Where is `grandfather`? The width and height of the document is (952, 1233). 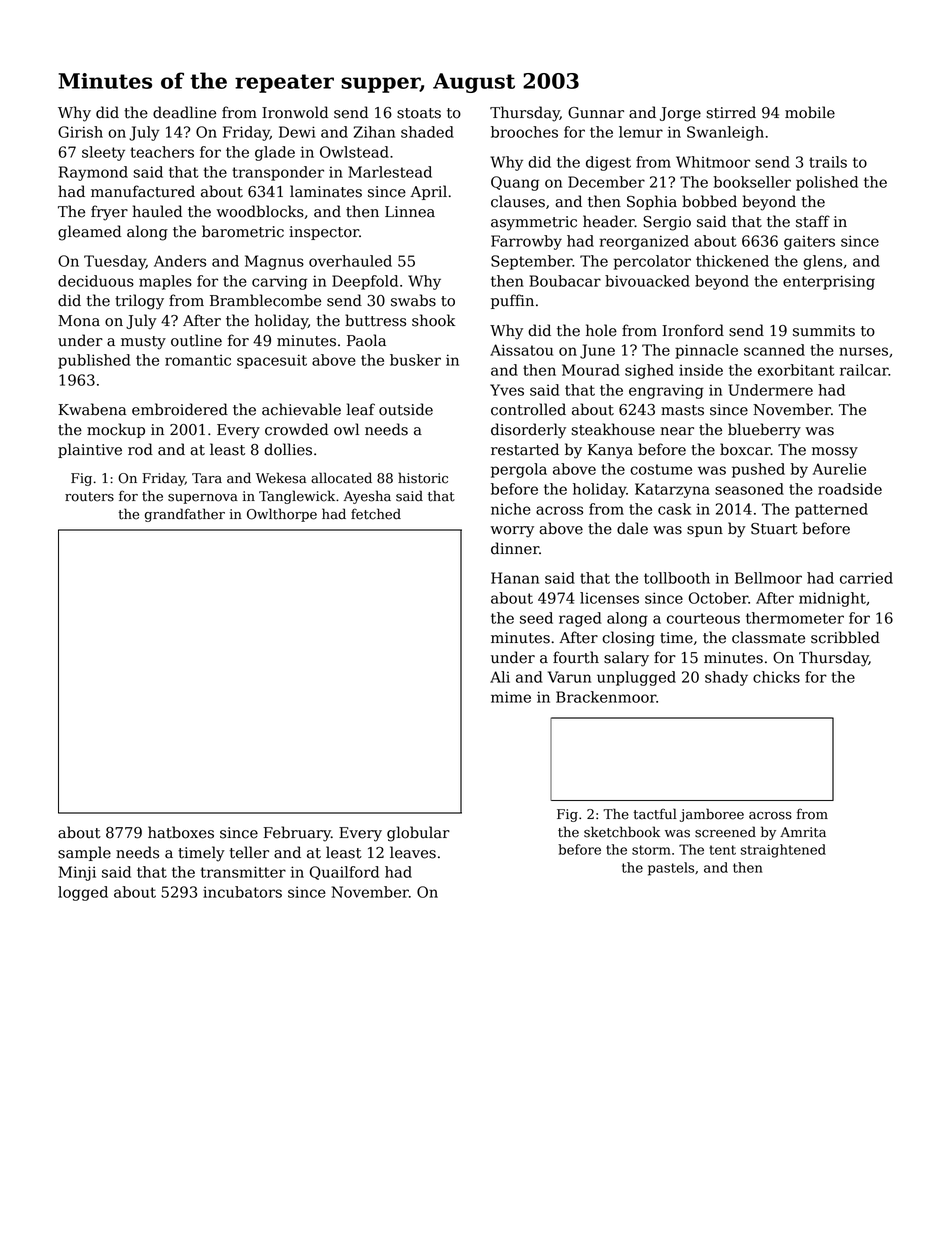
grandfather is located at coordinates (185, 515).
